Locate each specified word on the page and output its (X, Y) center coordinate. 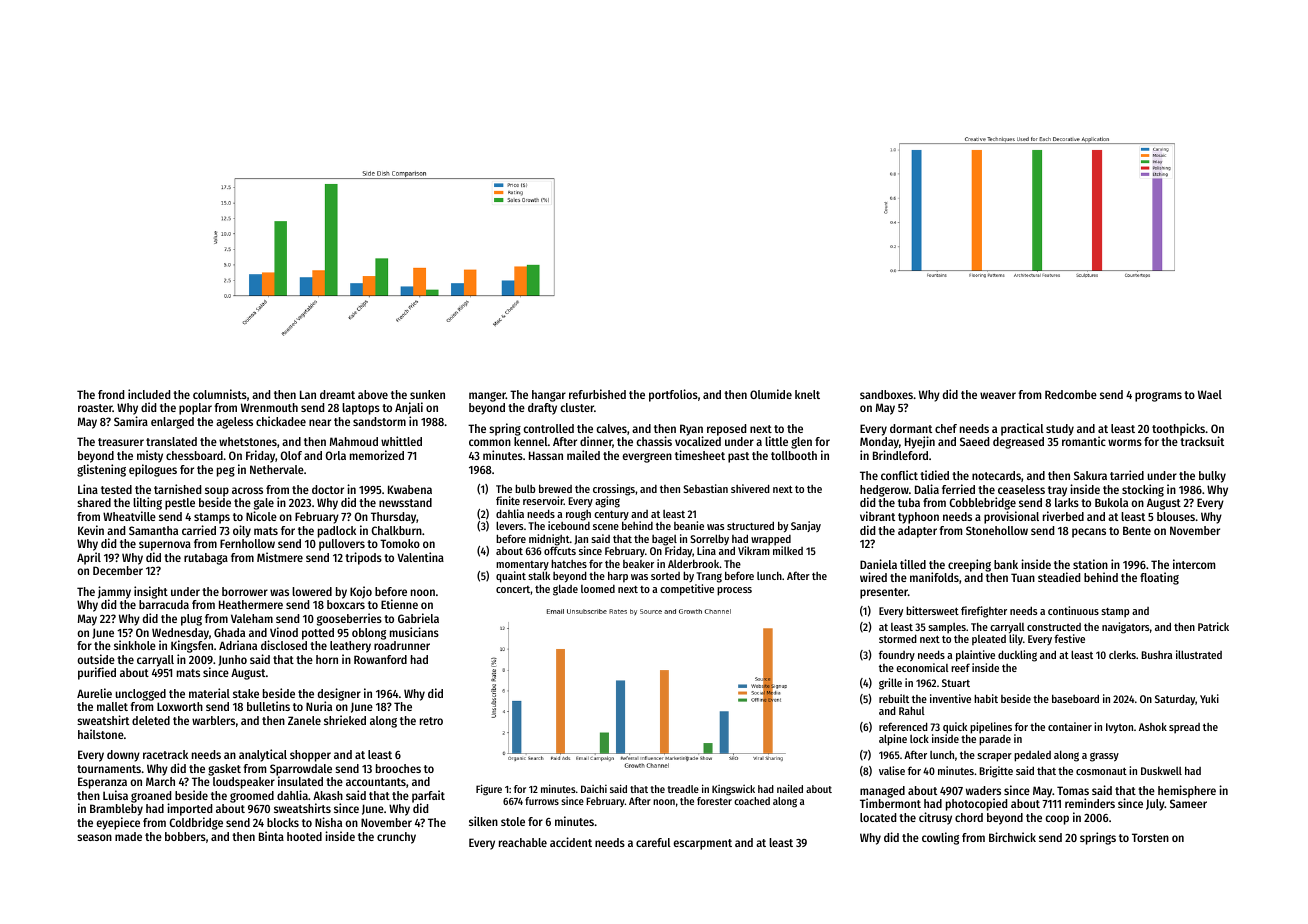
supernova (165, 546)
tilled (913, 564)
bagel (664, 540)
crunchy (396, 838)
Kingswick (733, 790)
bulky (1212, 477)
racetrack (165, 754)
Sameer (1188, 803)
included (149, 394)
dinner (596, 442)
